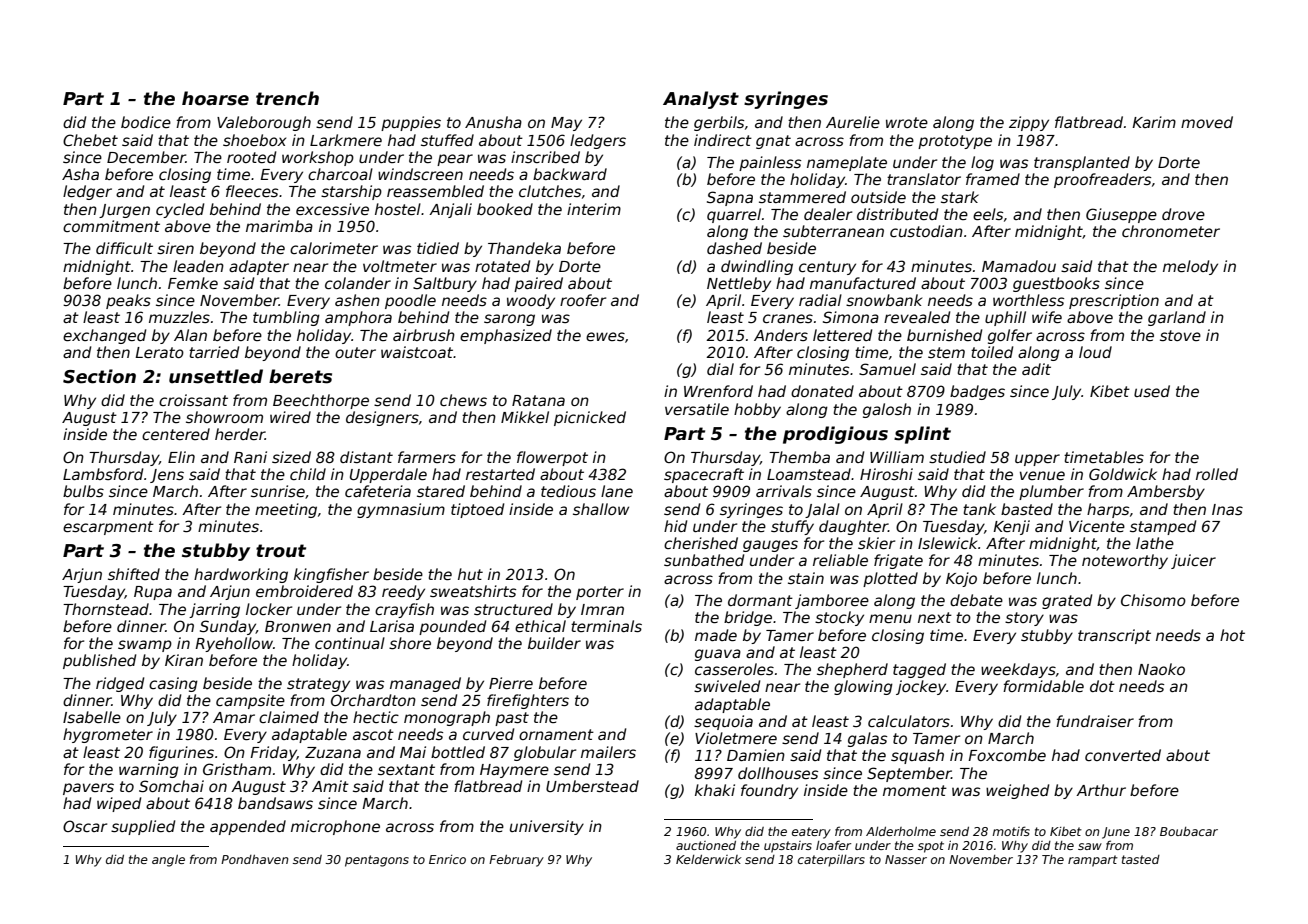  I want to click on stuffy, so click(792, 527).
